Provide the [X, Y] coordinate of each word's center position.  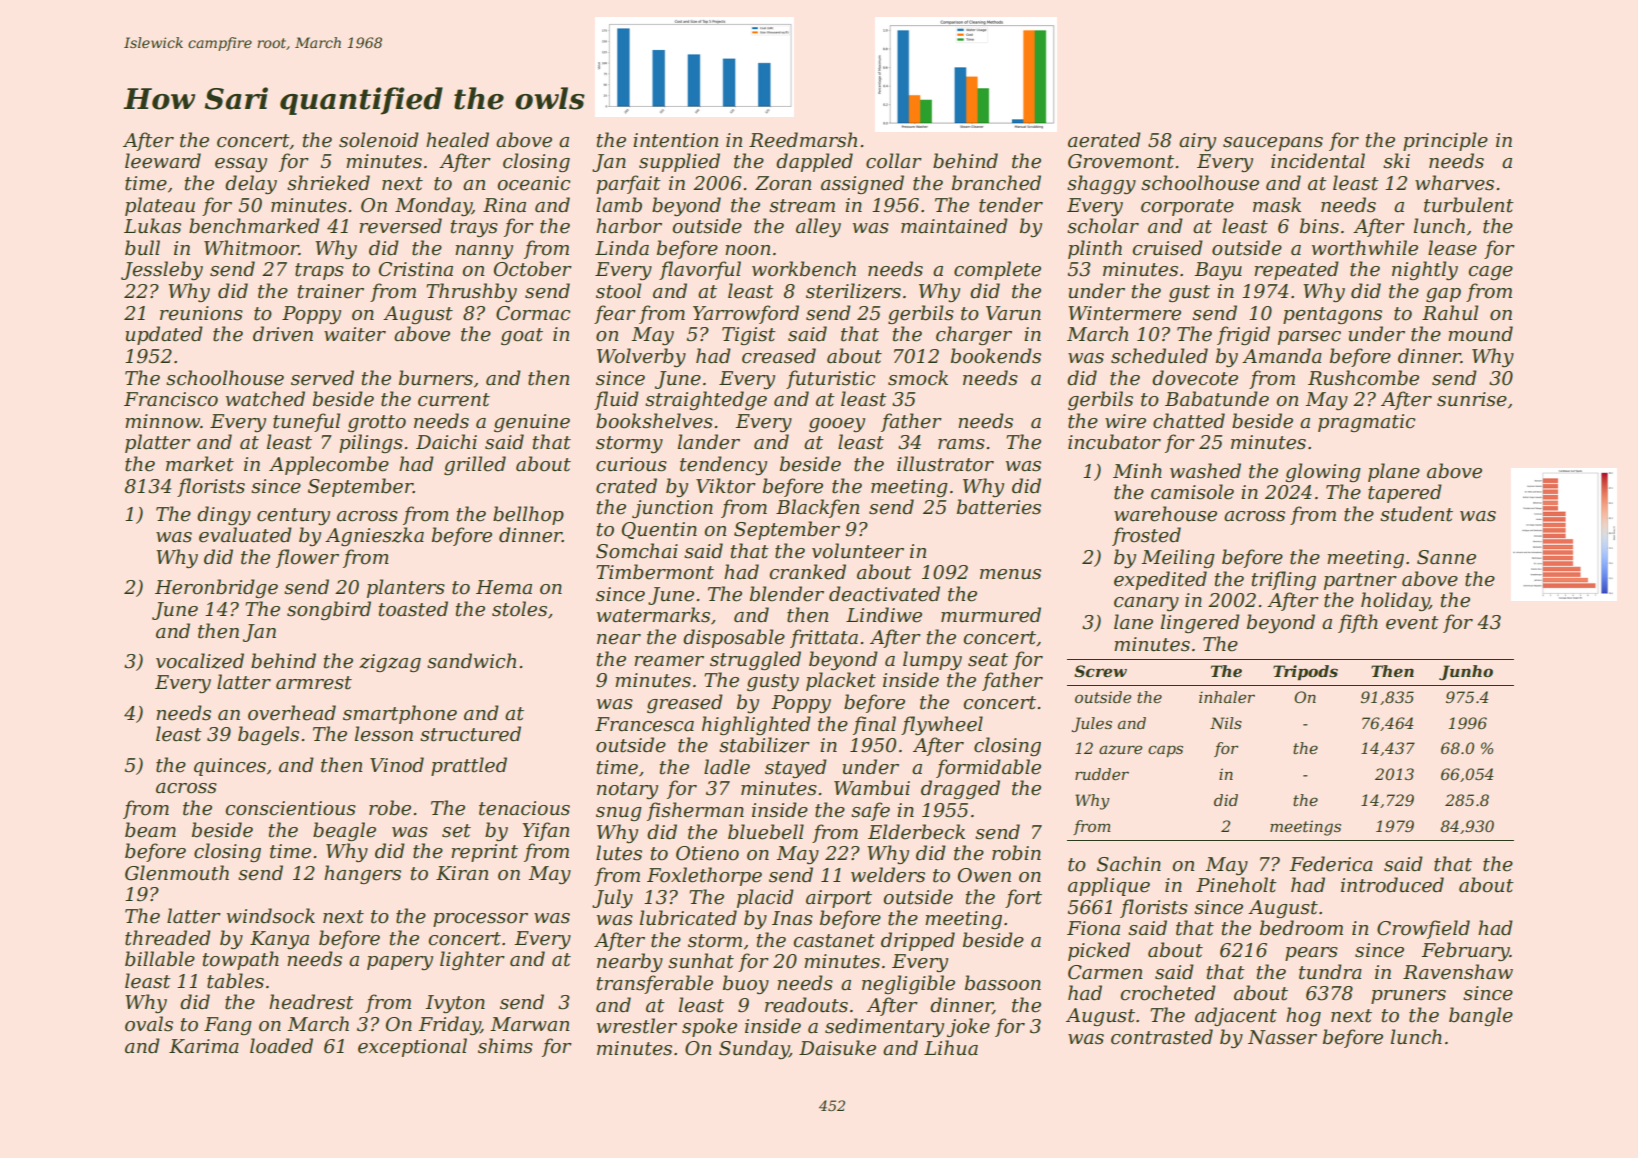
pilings [371, 443]
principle [1445, 141]
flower [307, 558]
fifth [1358, 623]
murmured [991, 615]
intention [675, 140]
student [1416, 514]
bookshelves [654, 421]
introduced [1392, 885]
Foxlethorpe [704, 876]
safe [870, 811]
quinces [230, 767]
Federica [1331, 864]
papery [400, 963]
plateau [160, 206]
